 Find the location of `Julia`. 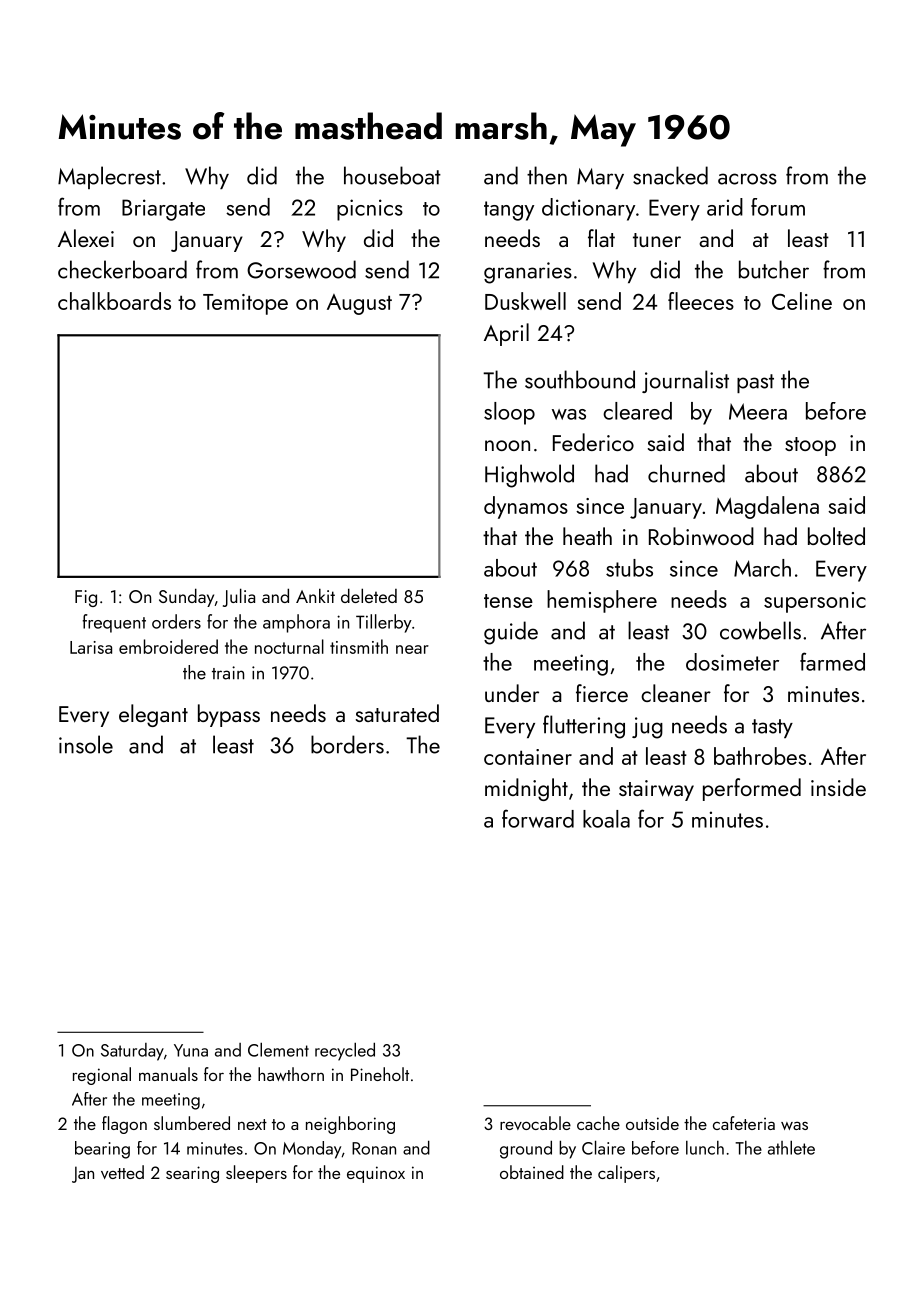

Julia is located at coordinates (239, 597).
